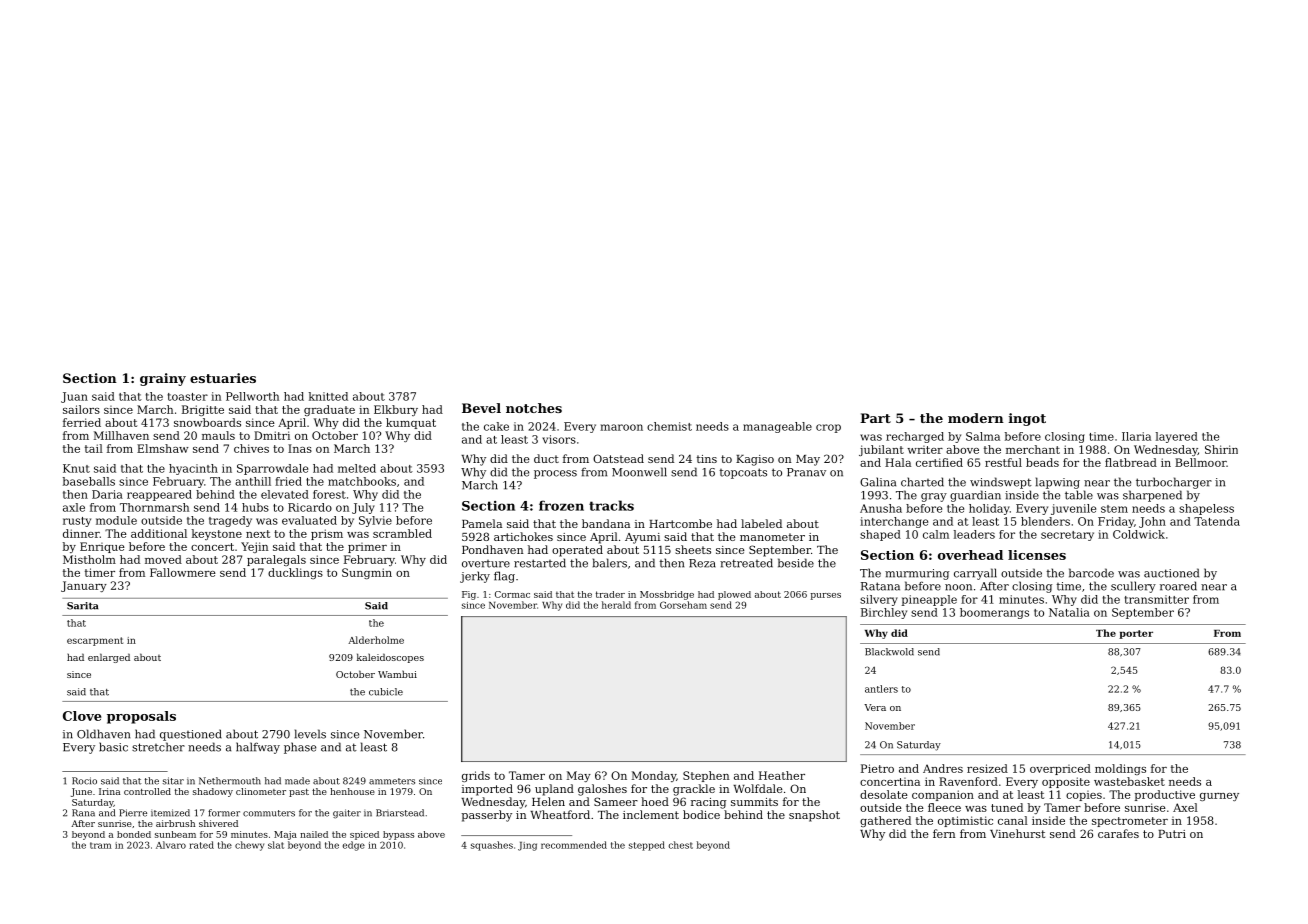 The width and height of the document is (1308, 924). I want to click on Ricardo, so click(310, 507).
